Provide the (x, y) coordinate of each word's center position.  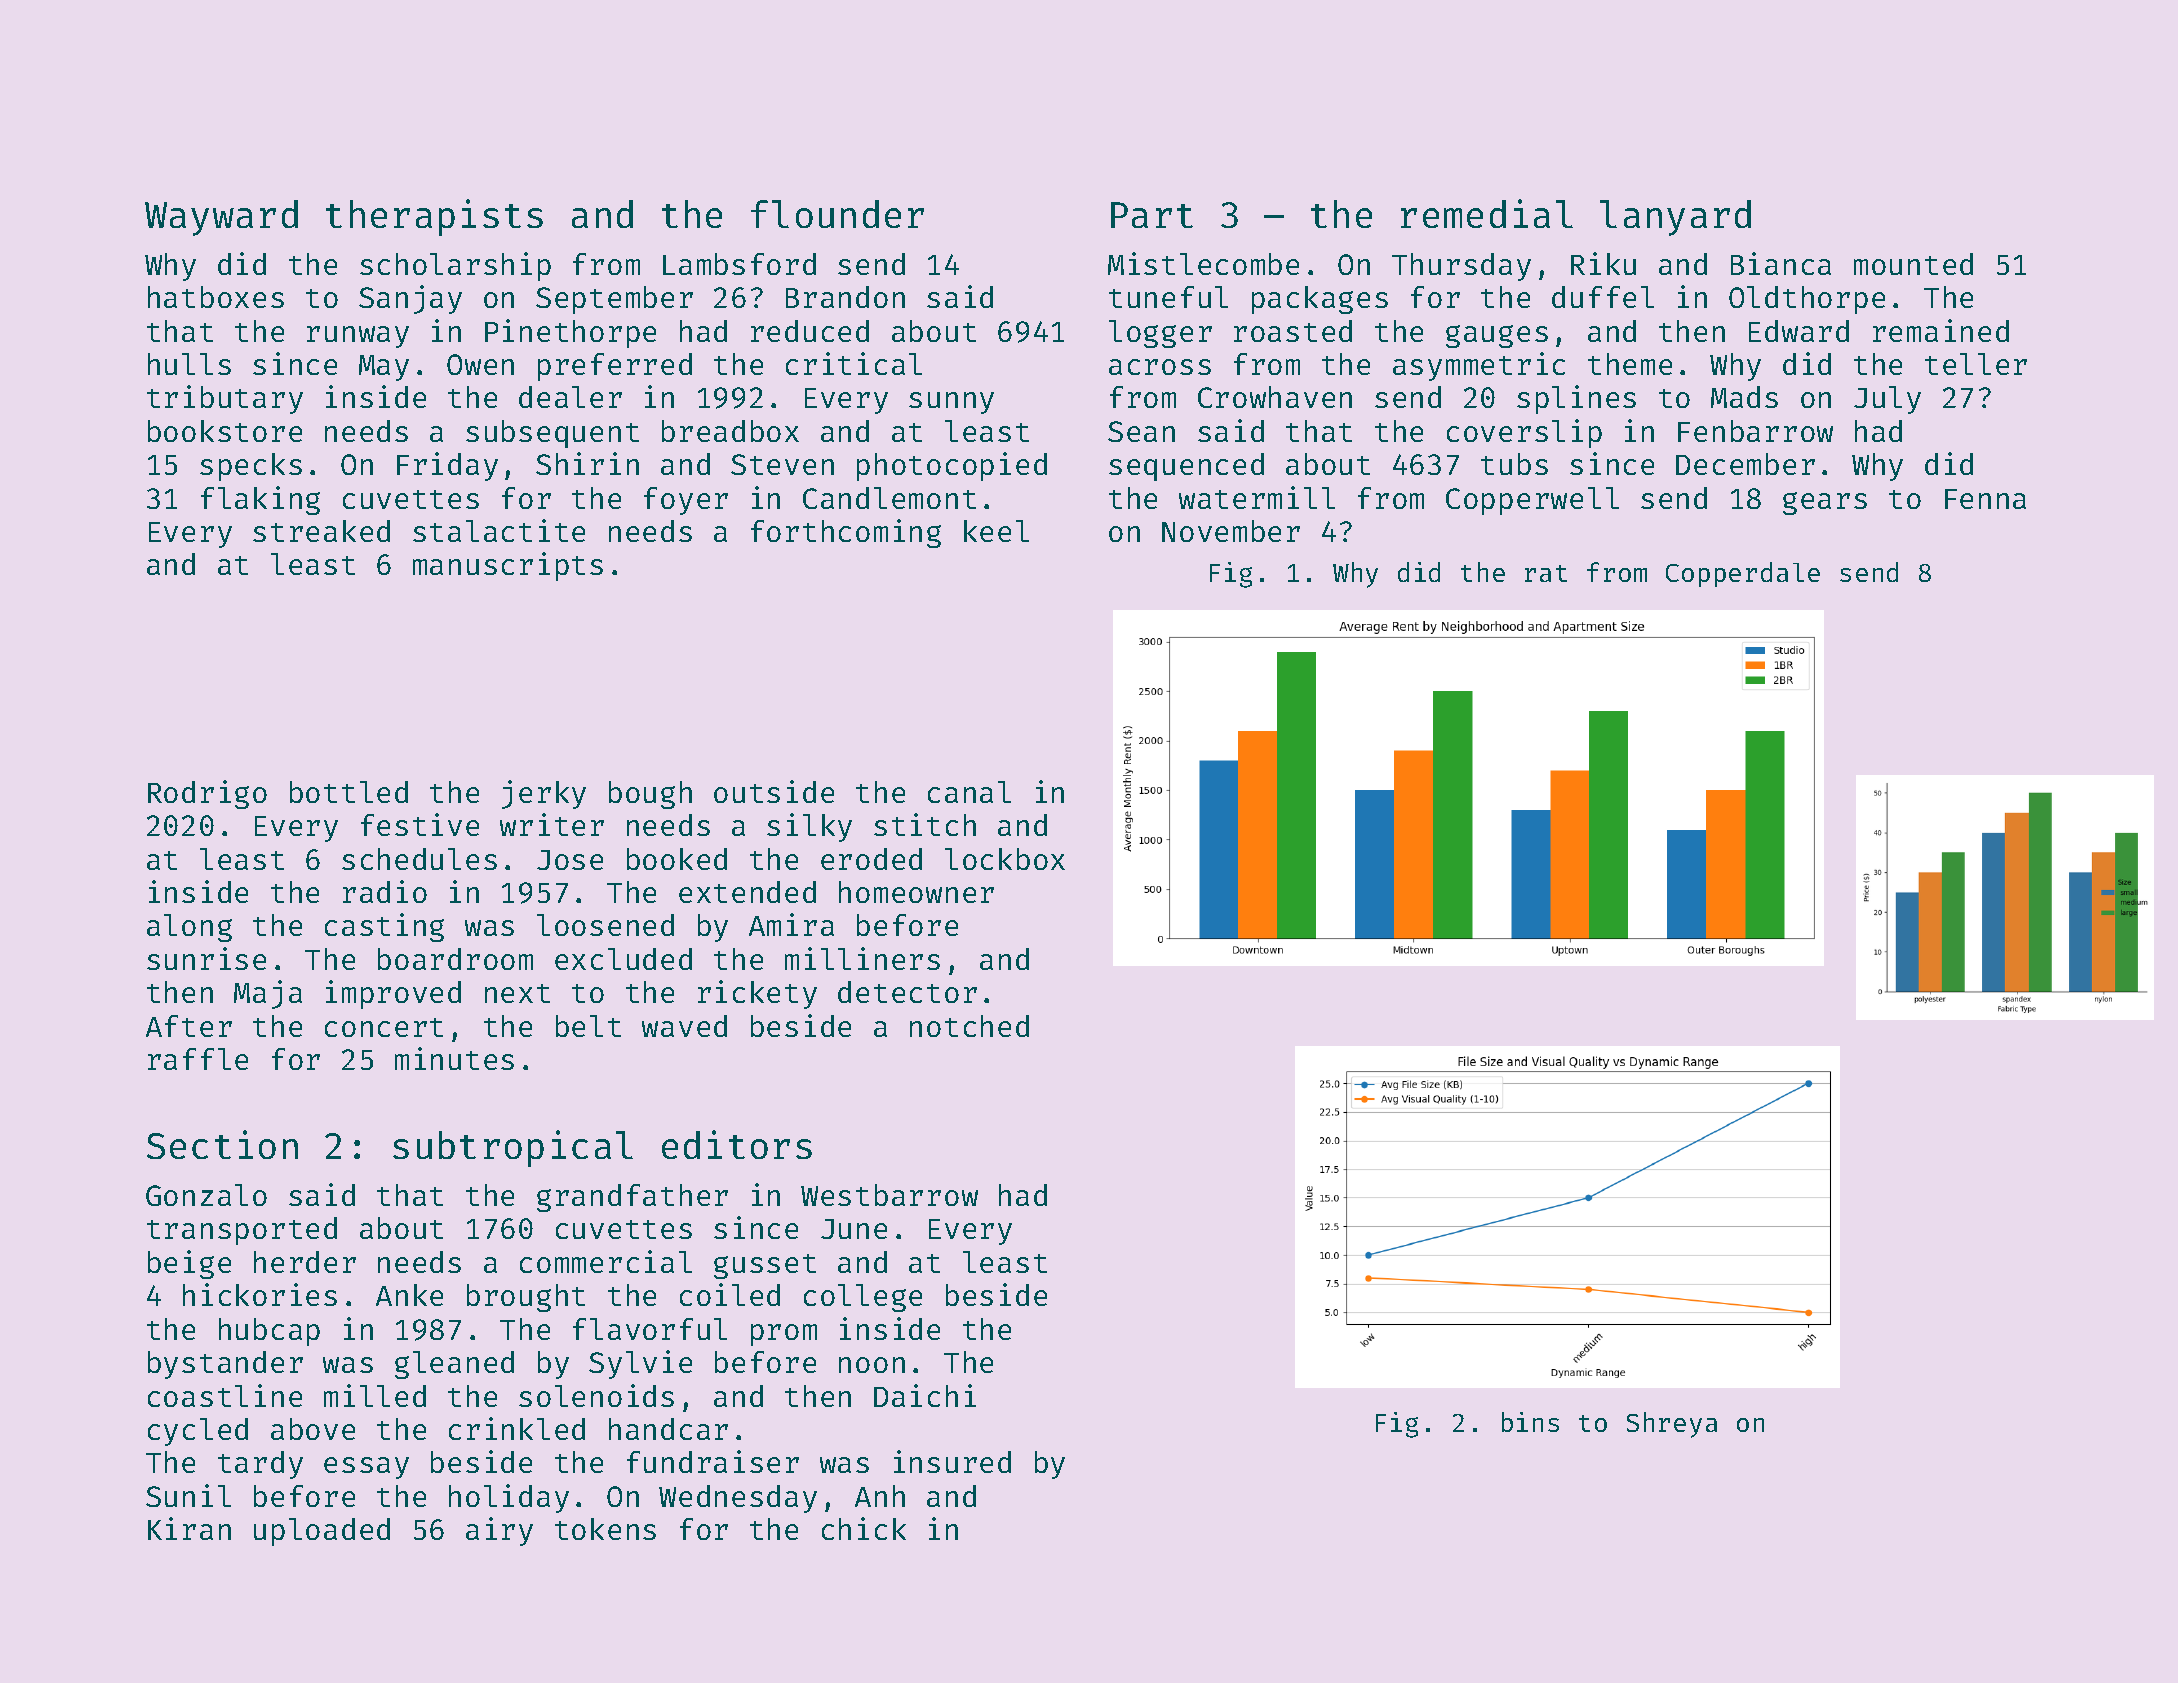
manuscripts (508, 566)
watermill (1257, 497)
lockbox (1005, 859)
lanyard (1675, 218)
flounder (837, 214)
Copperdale (1743, 574)
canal (969, 792)
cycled (198, 1432)
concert (384, 1027)
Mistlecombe (1203, 263)
